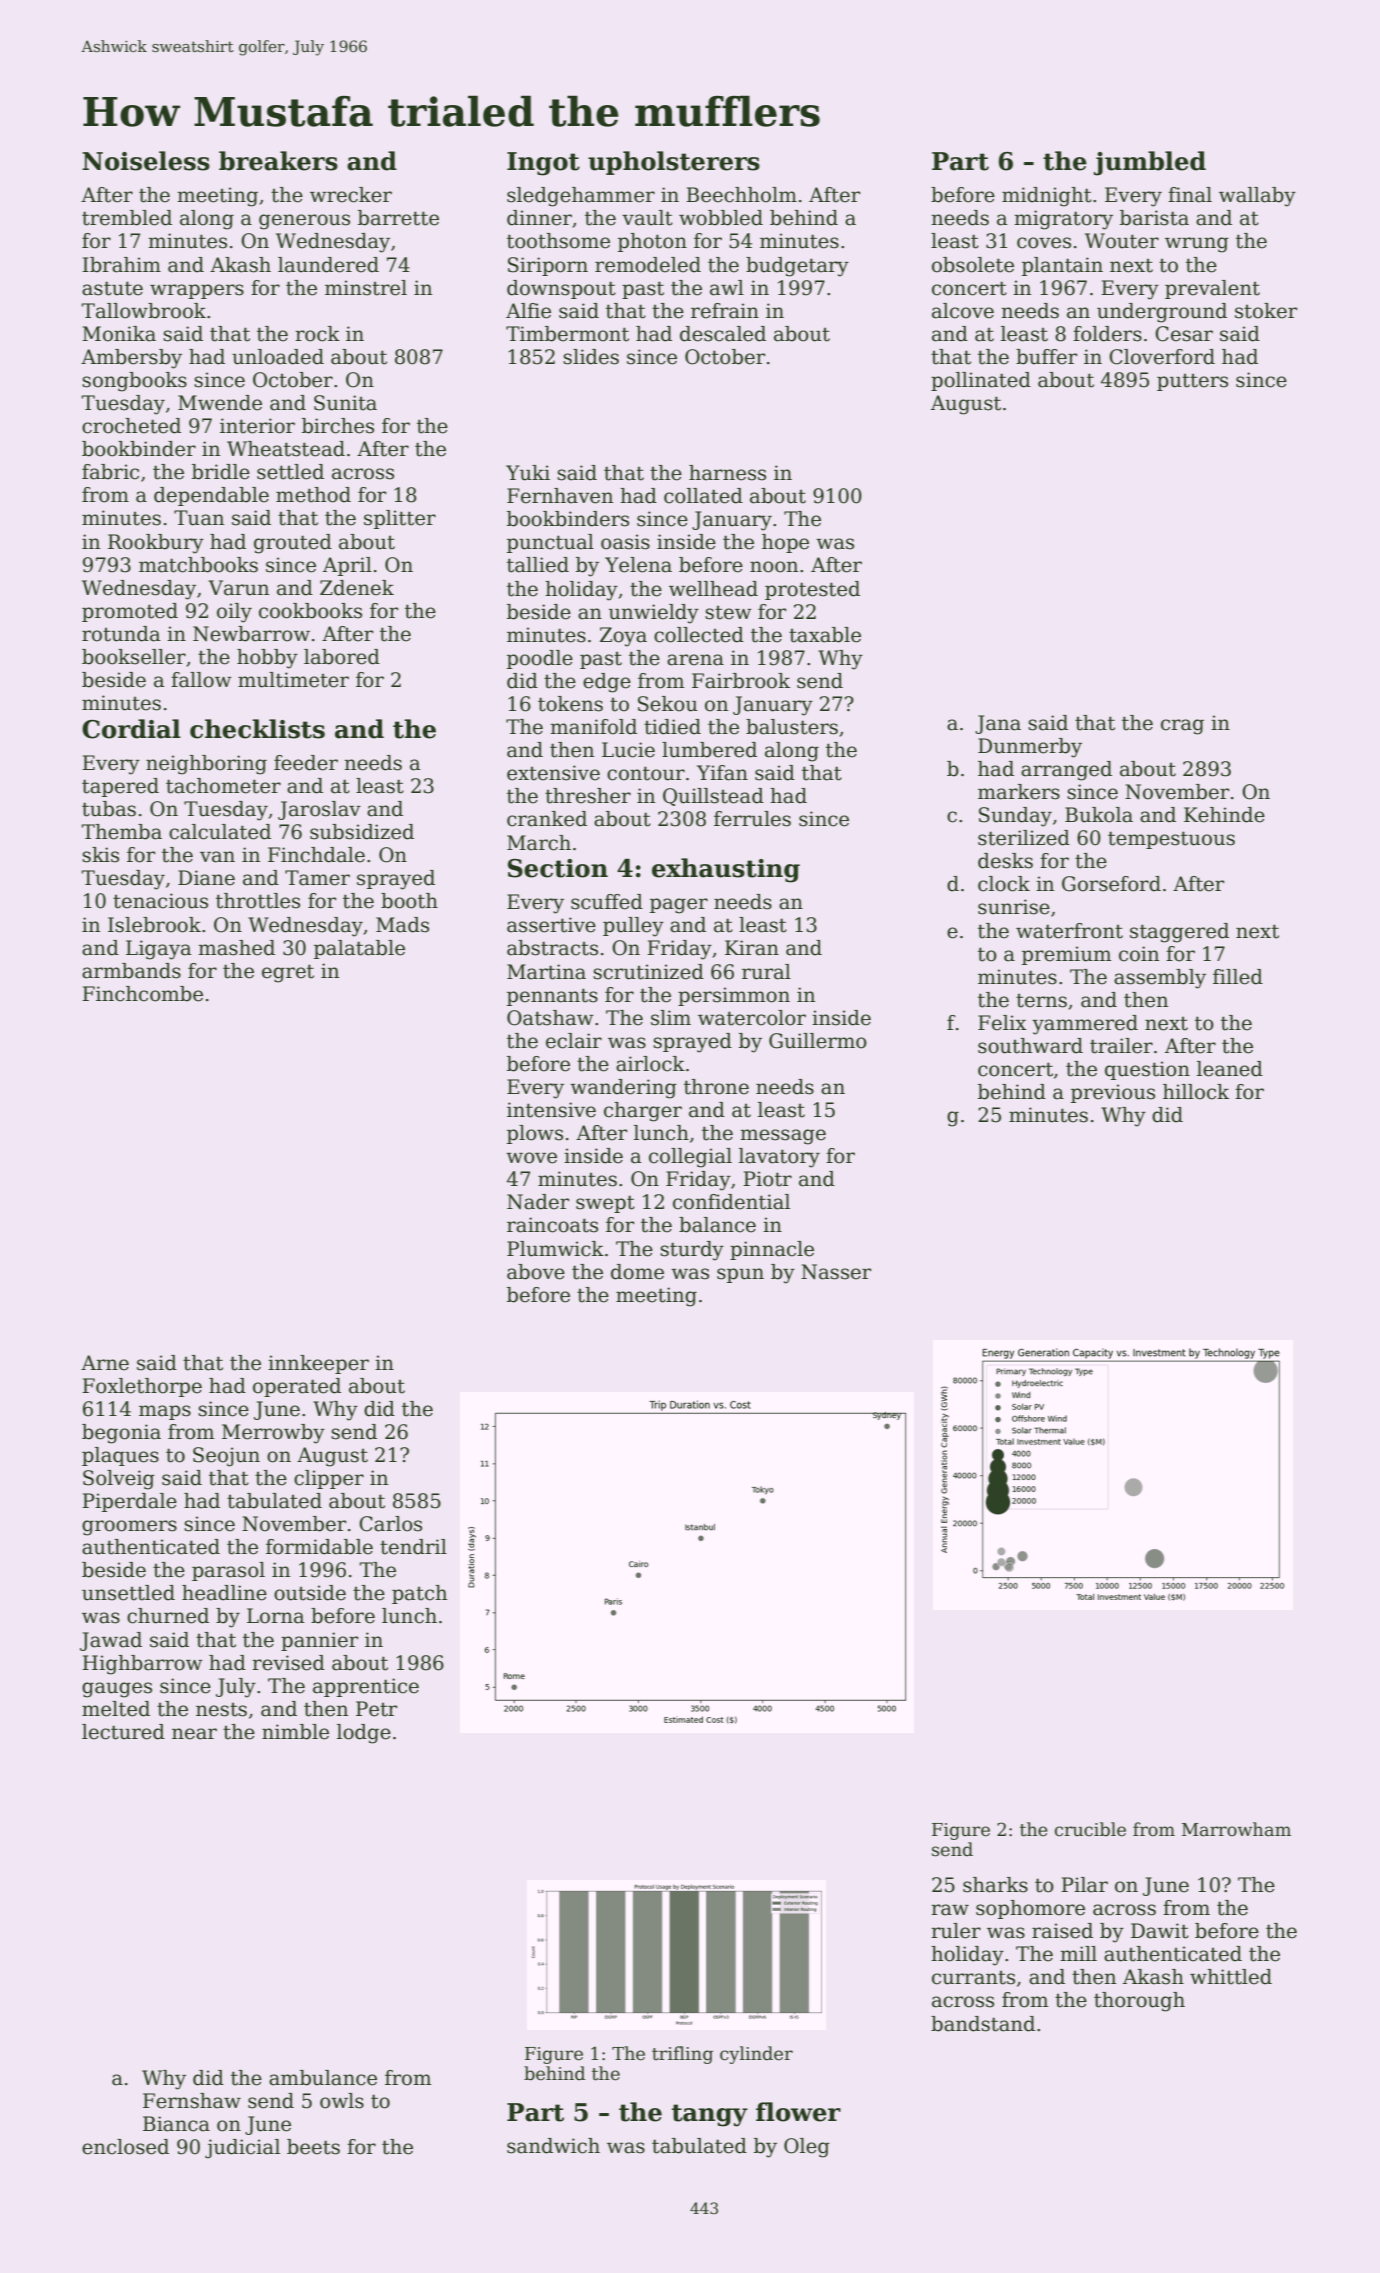  What do you see at coordinates (637, 1272) in the screenshot?
I see `dome` at bounding box center [637, 1272].
